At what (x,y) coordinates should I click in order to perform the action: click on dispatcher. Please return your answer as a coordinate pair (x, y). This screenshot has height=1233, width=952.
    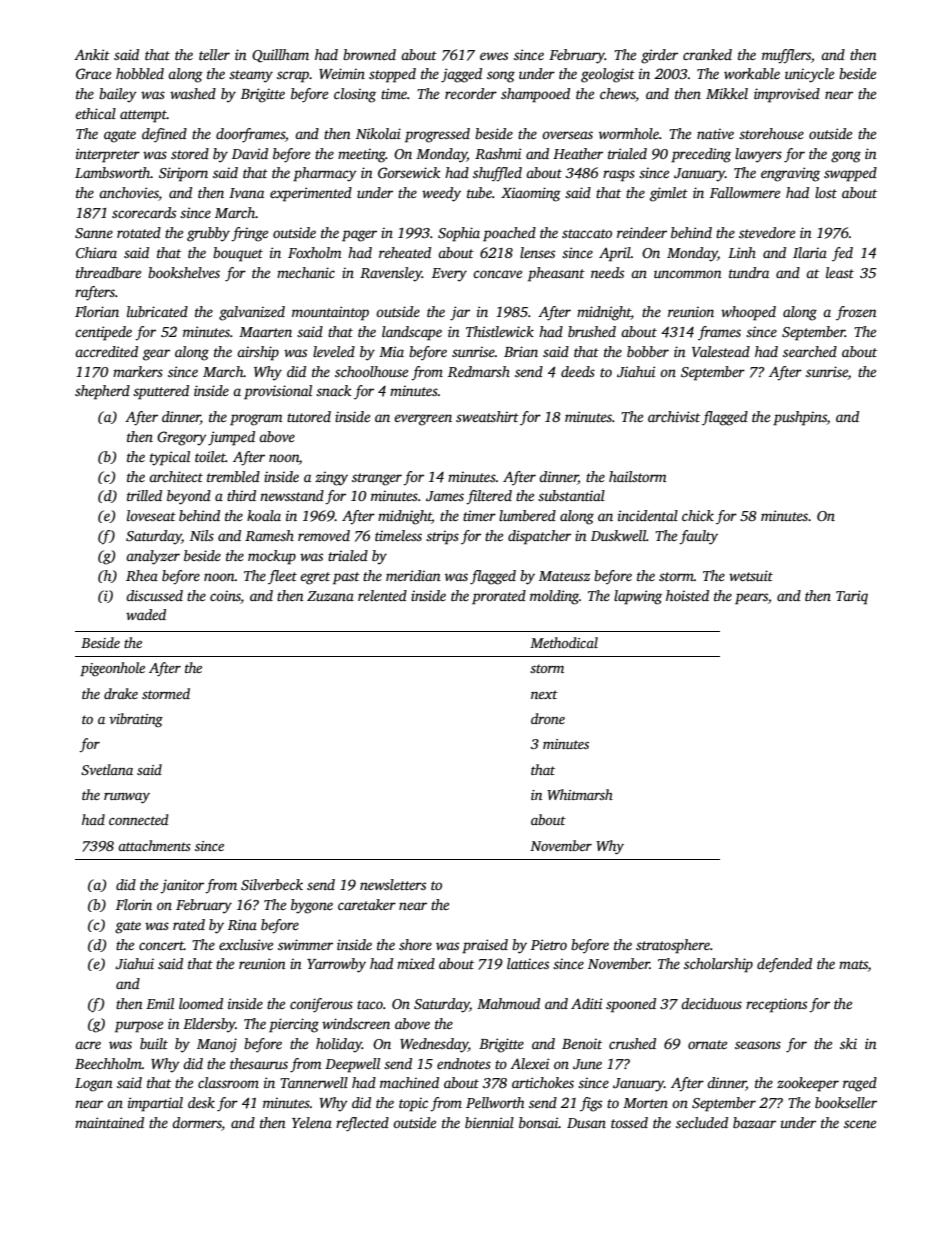
    Looking at the image, I should click on (539, 537).
